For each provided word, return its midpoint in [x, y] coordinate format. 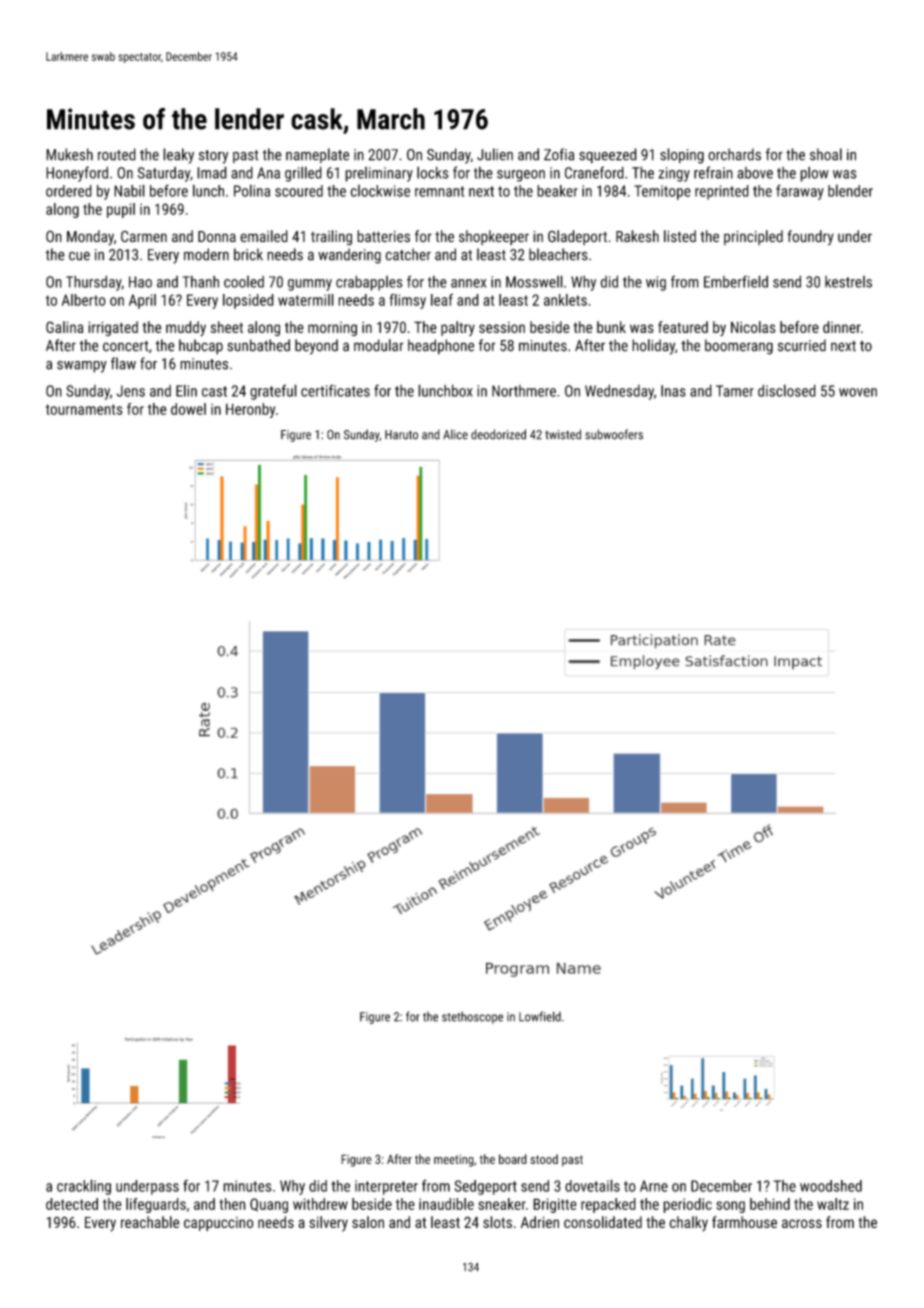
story [213, 157]
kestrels [848, 282]
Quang [269, 1205]
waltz [833, 1204]
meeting [454, 1161]
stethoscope [472, 1018]
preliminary [379, 174]
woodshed [831, 1186]
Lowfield [540, 1016]
